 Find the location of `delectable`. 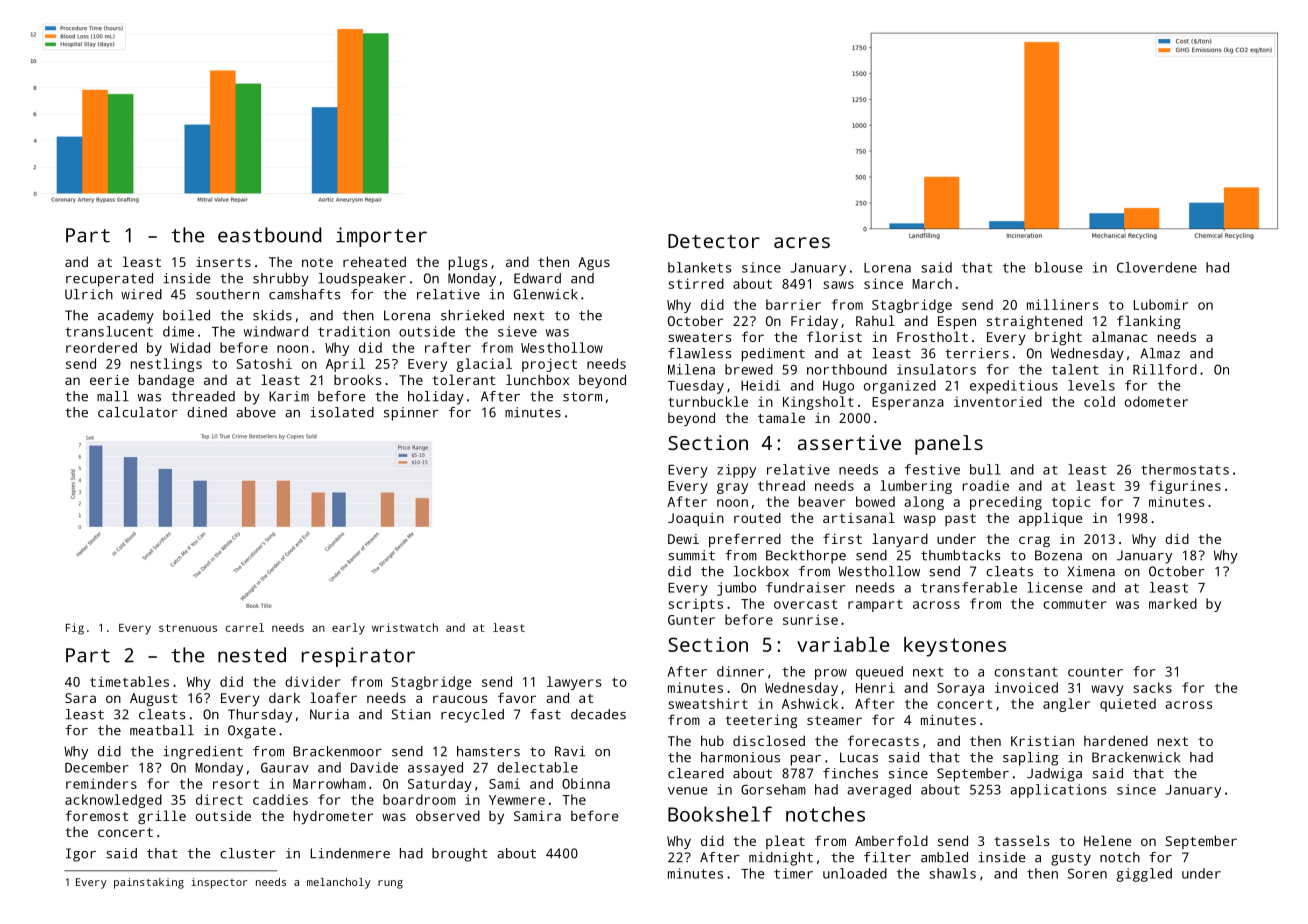

delectable is located at coordinates (537, 767).
